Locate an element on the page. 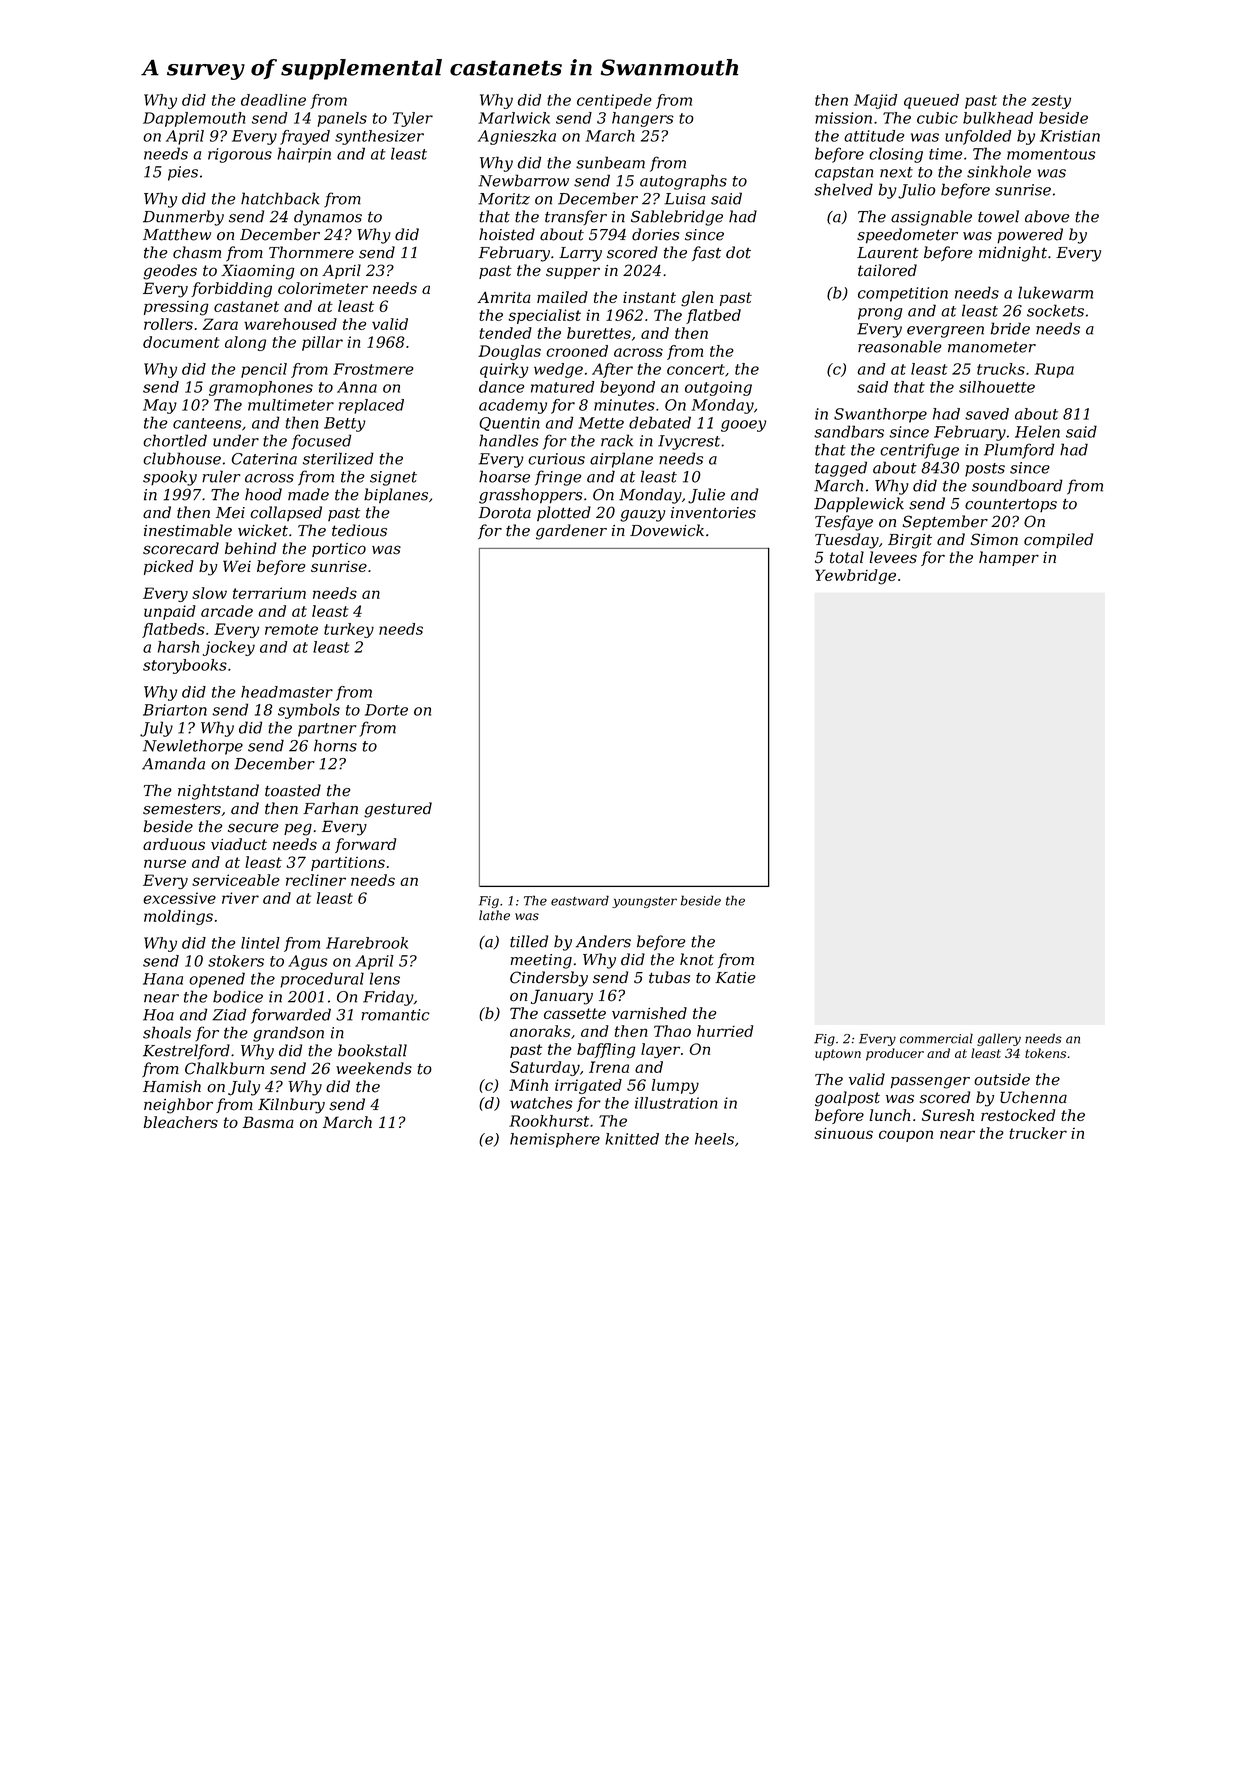 This document has height=1765, width=1248. eastward is located at coordinates (580, 900).
